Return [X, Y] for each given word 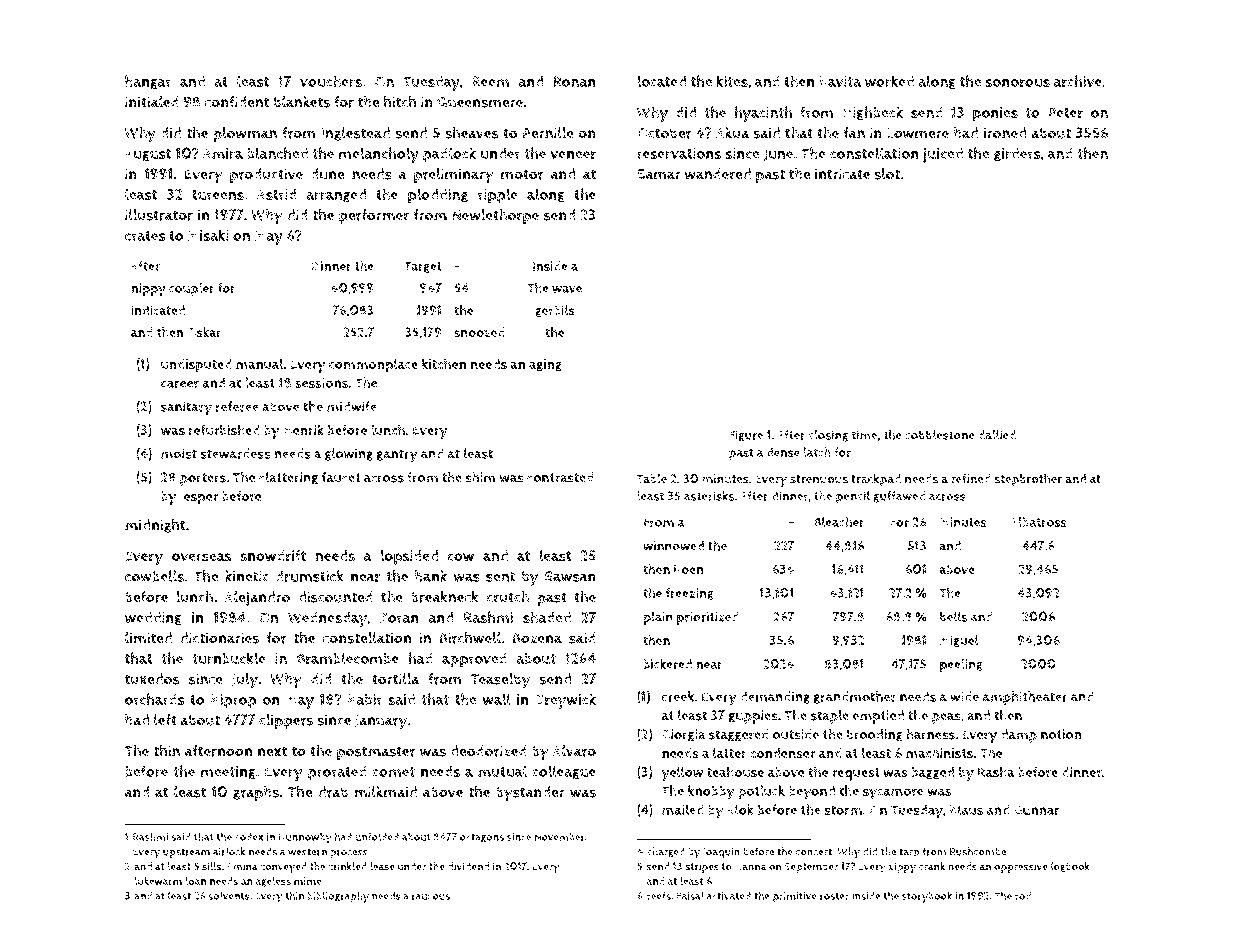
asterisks [709, 496]
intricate [842, 174]
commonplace [373, 365]
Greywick [565, 701]
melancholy [379, 155]
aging [545, 365]
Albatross [1038, 522]
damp [1019, 736]
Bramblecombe [348, 658]
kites [732, 81]
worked [889, 81]
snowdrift [273, 556]
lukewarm [158, 881]
